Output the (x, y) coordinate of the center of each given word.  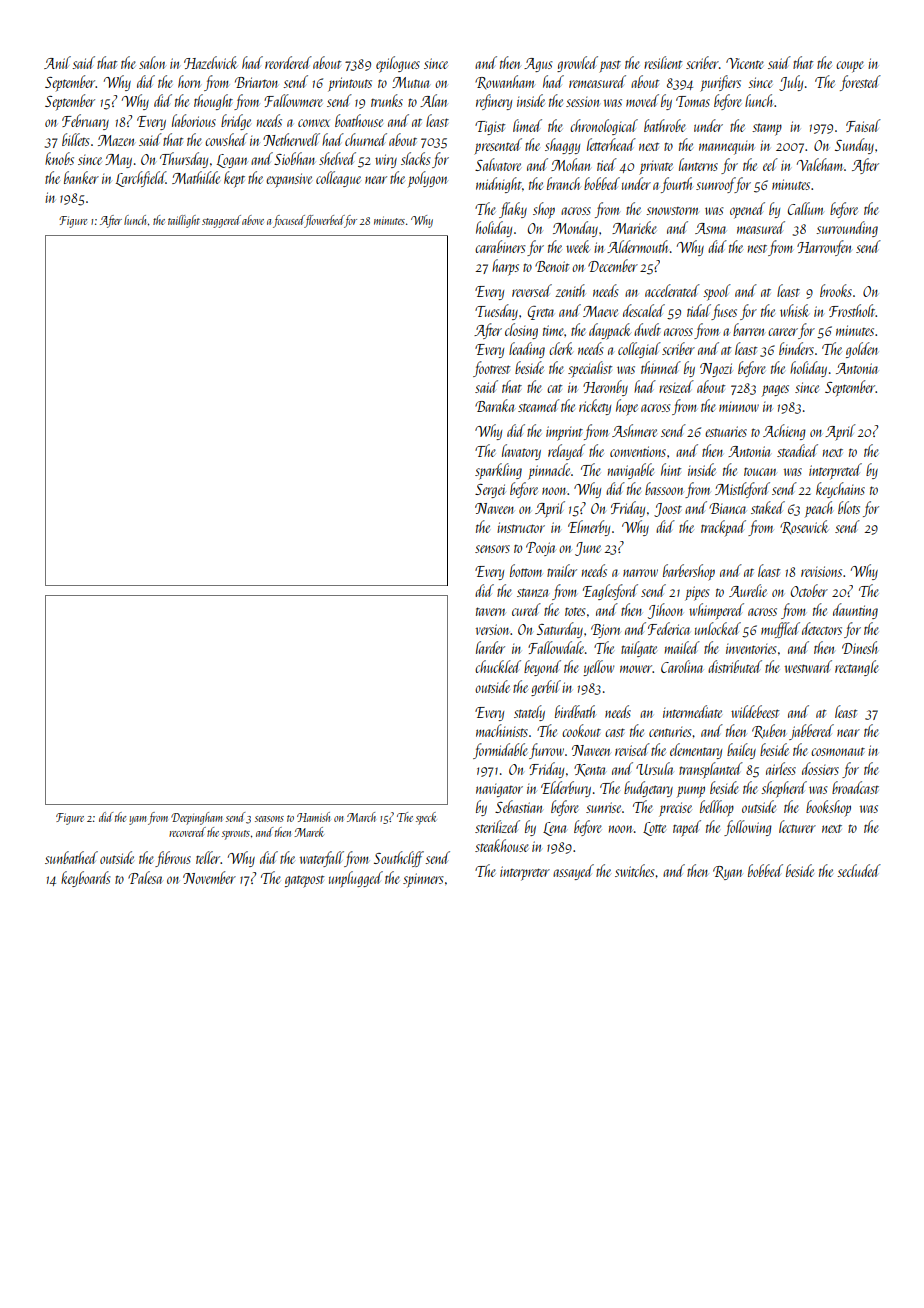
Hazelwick (211, 62)
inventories (751, 649)
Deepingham (196, 818)
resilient (663, 62)
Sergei (490, 491)
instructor (521, 527)
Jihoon (665, 611)
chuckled (498, 666)
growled (577, 64)
